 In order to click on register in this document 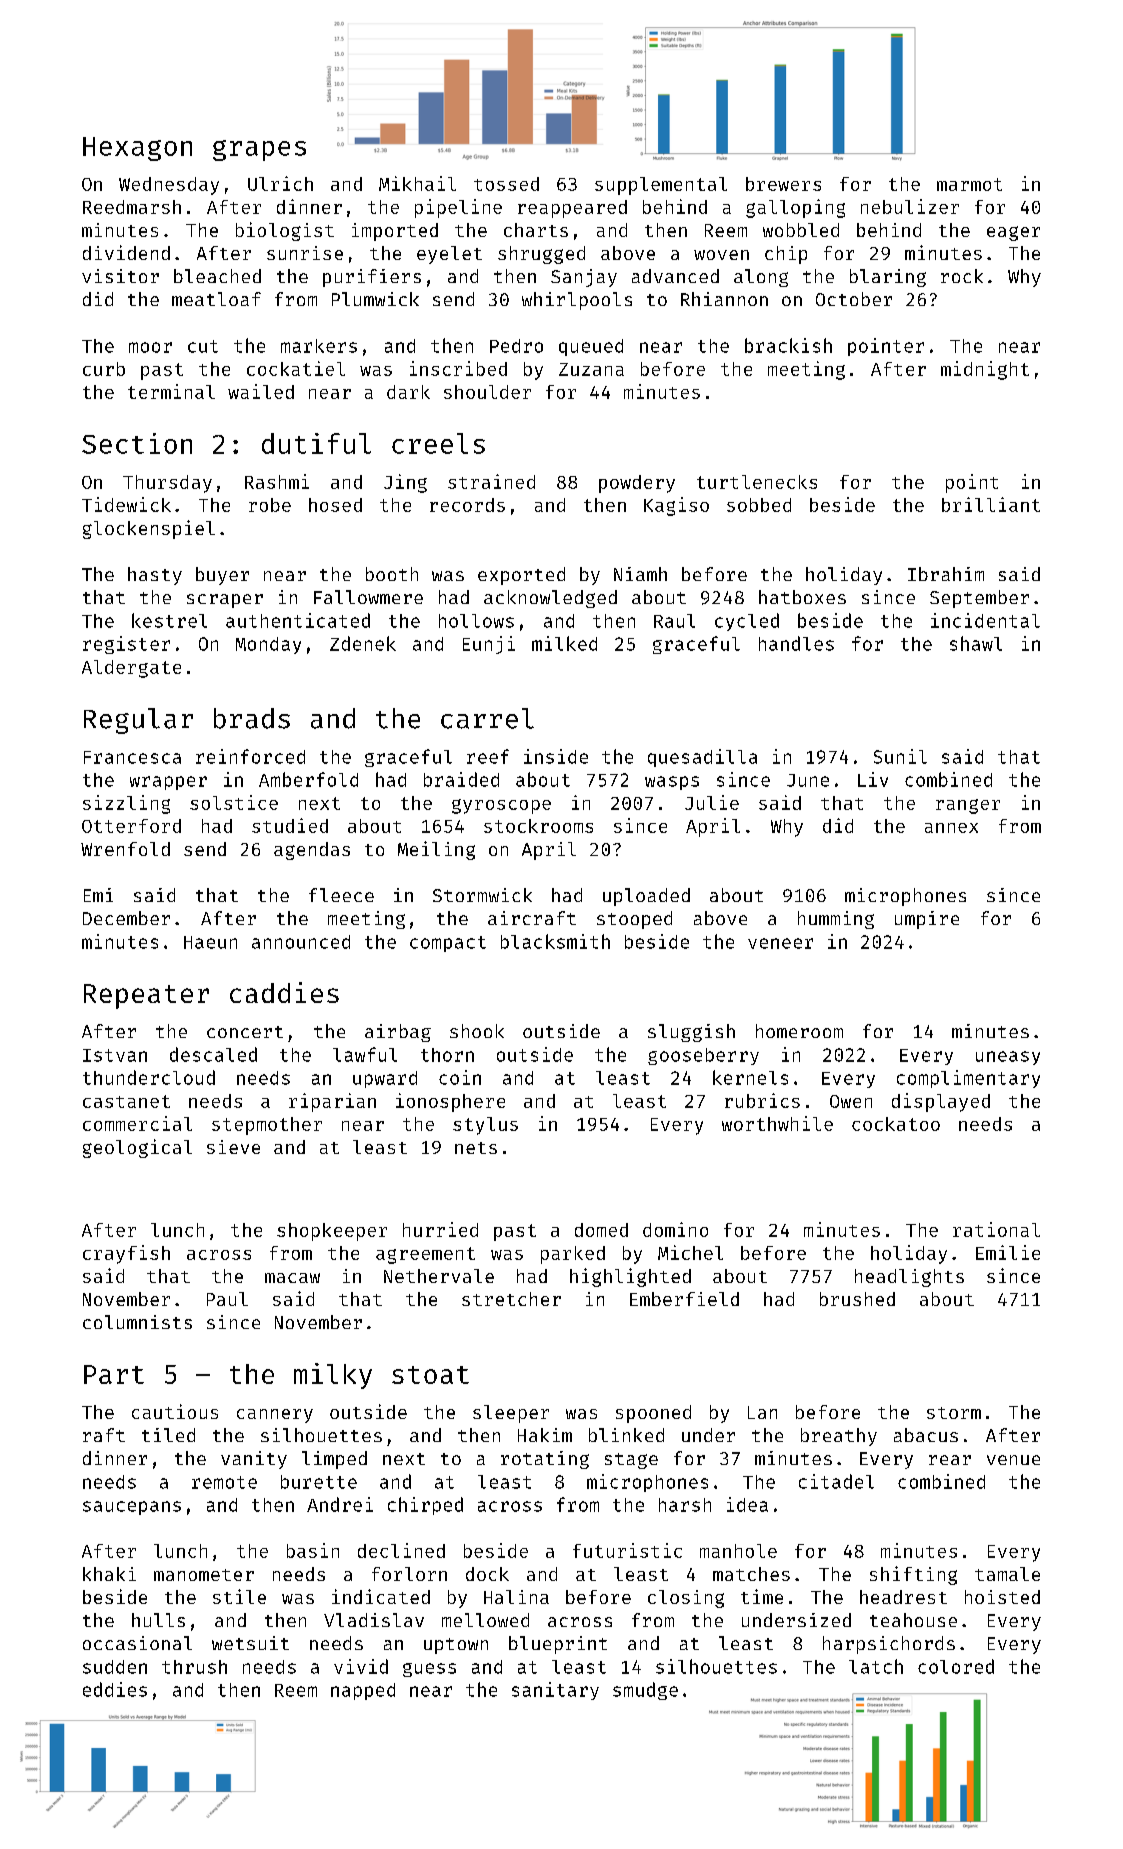, I will do `click(126, 645)`.
